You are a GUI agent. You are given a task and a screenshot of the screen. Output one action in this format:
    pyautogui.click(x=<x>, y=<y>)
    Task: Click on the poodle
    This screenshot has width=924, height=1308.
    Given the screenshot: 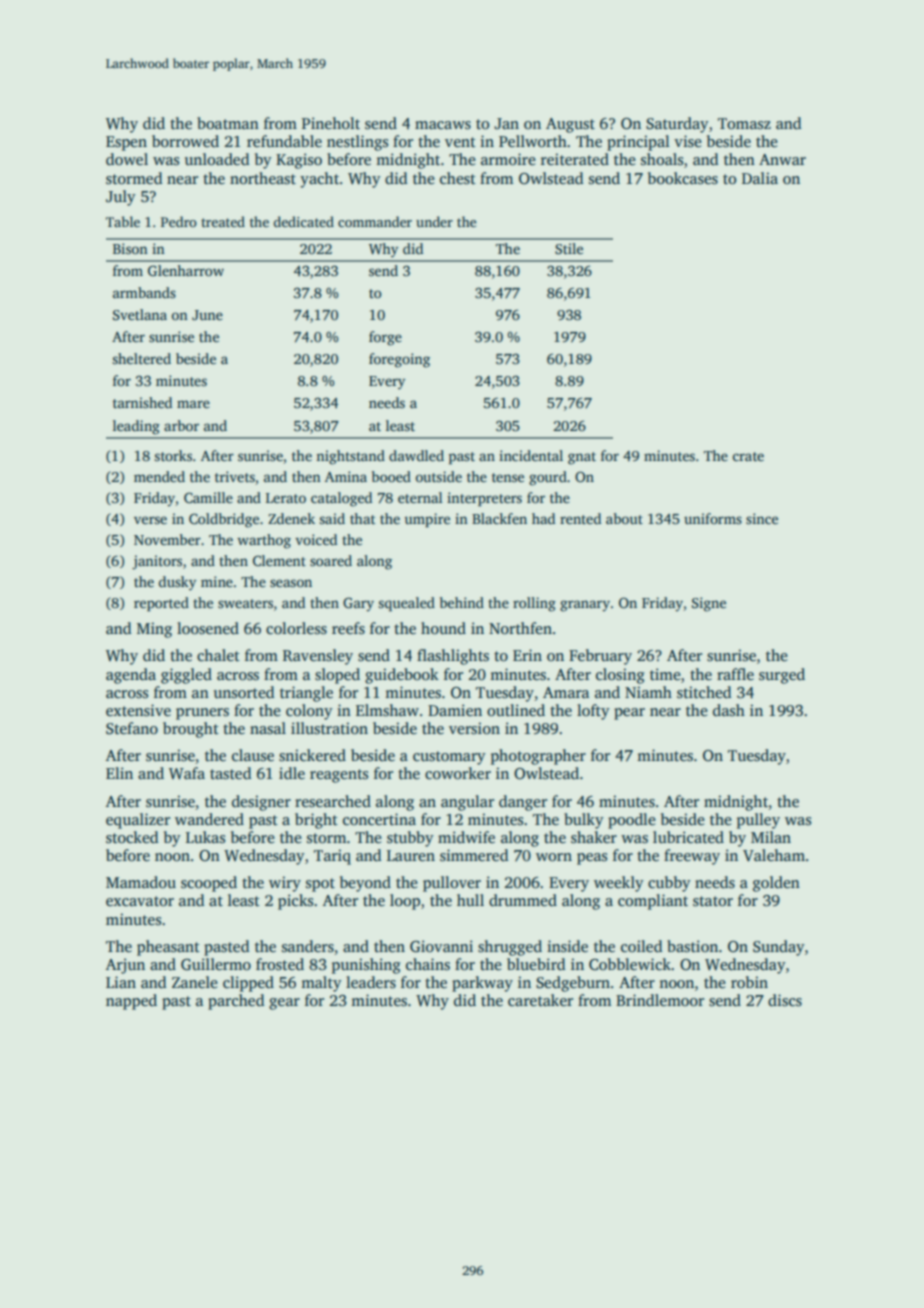 What is the action you would take?
    pyautogui.click(x=632, y=821)
